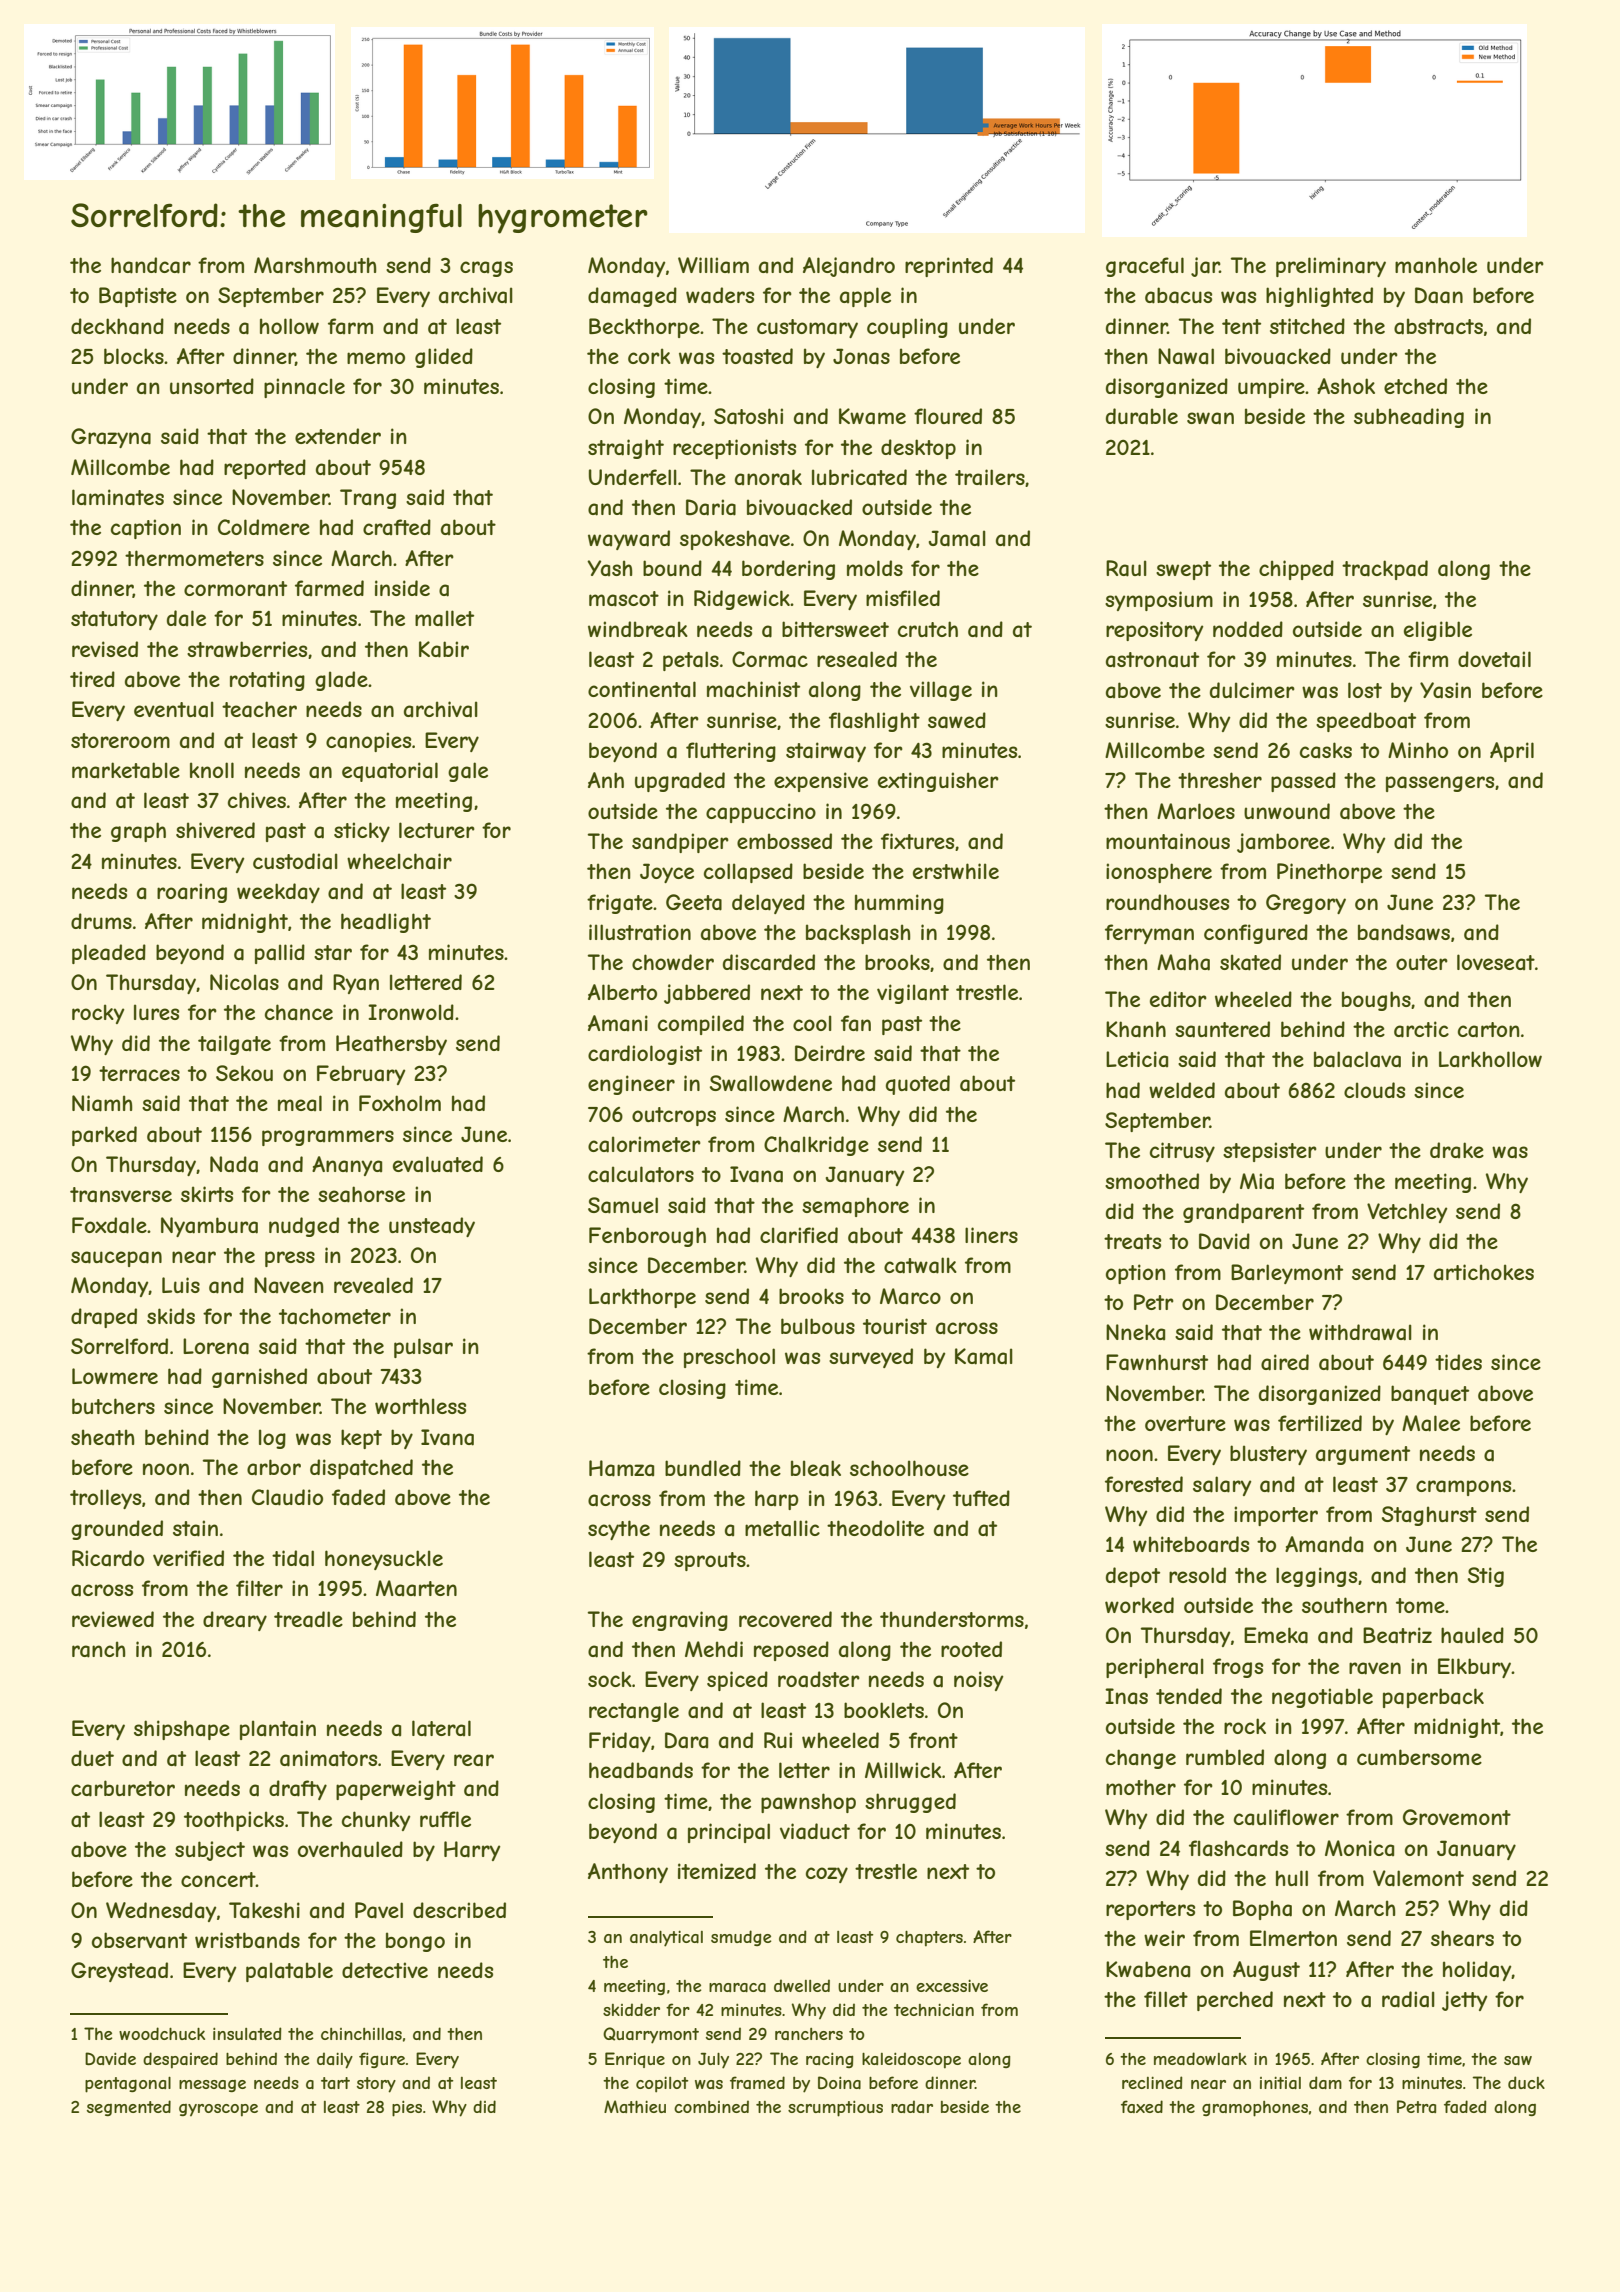 This document has height=2292, width=1620. I want to click on Ananya, so click(347, 1166).
